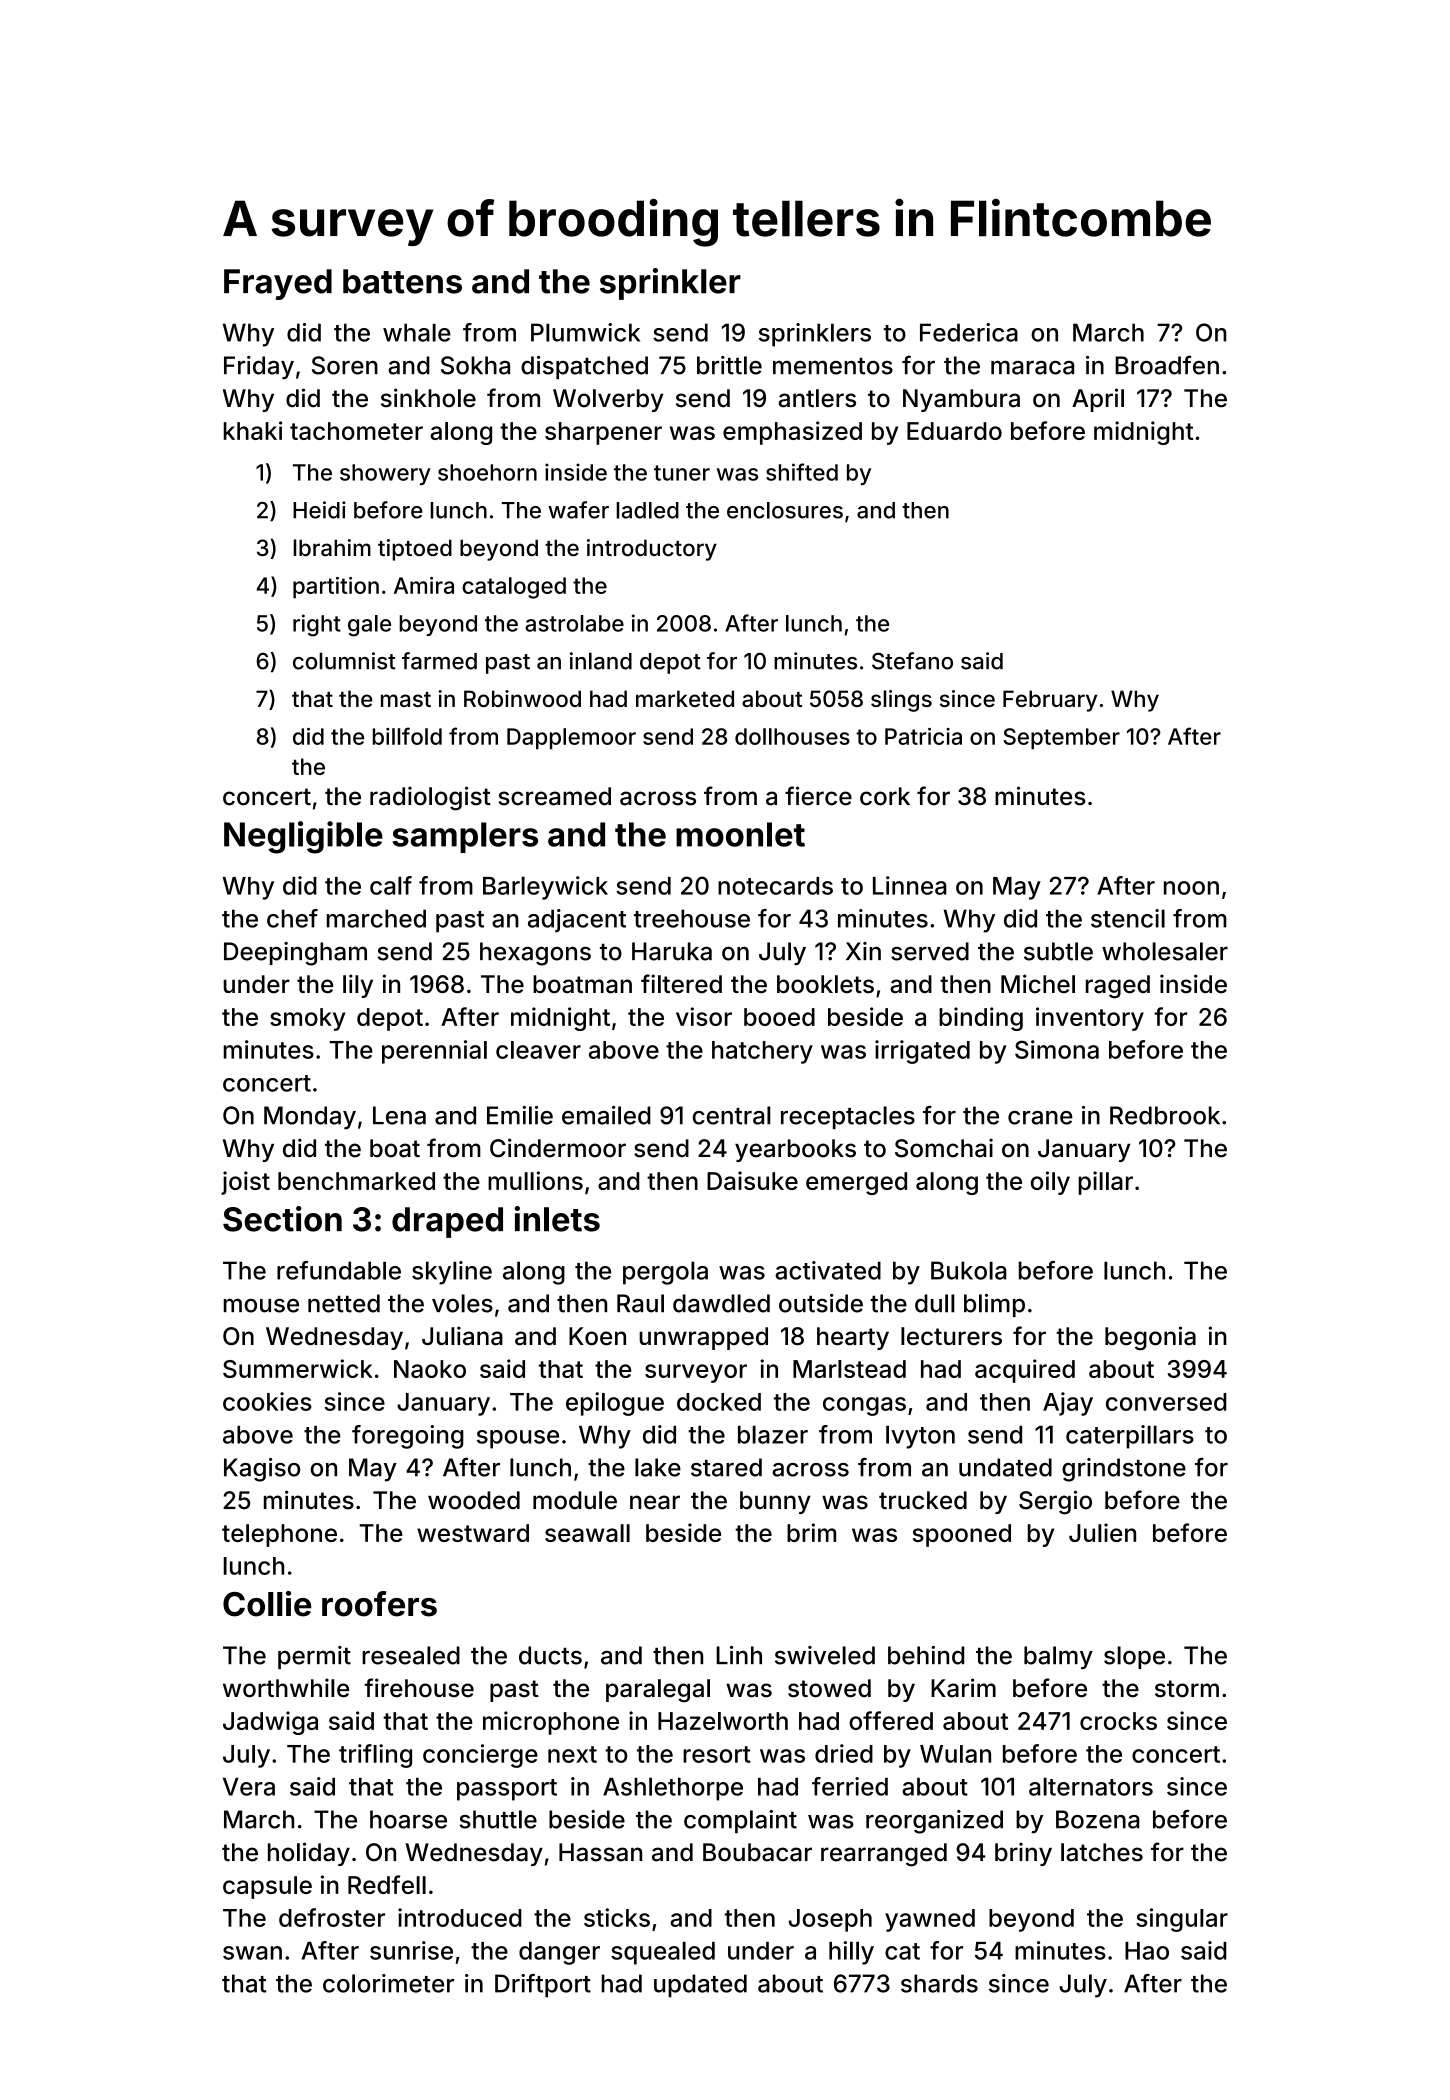 Image resolution: width=1450 pixels, height=2100 pixels. I want to click on westward, so click(473, 1533).
